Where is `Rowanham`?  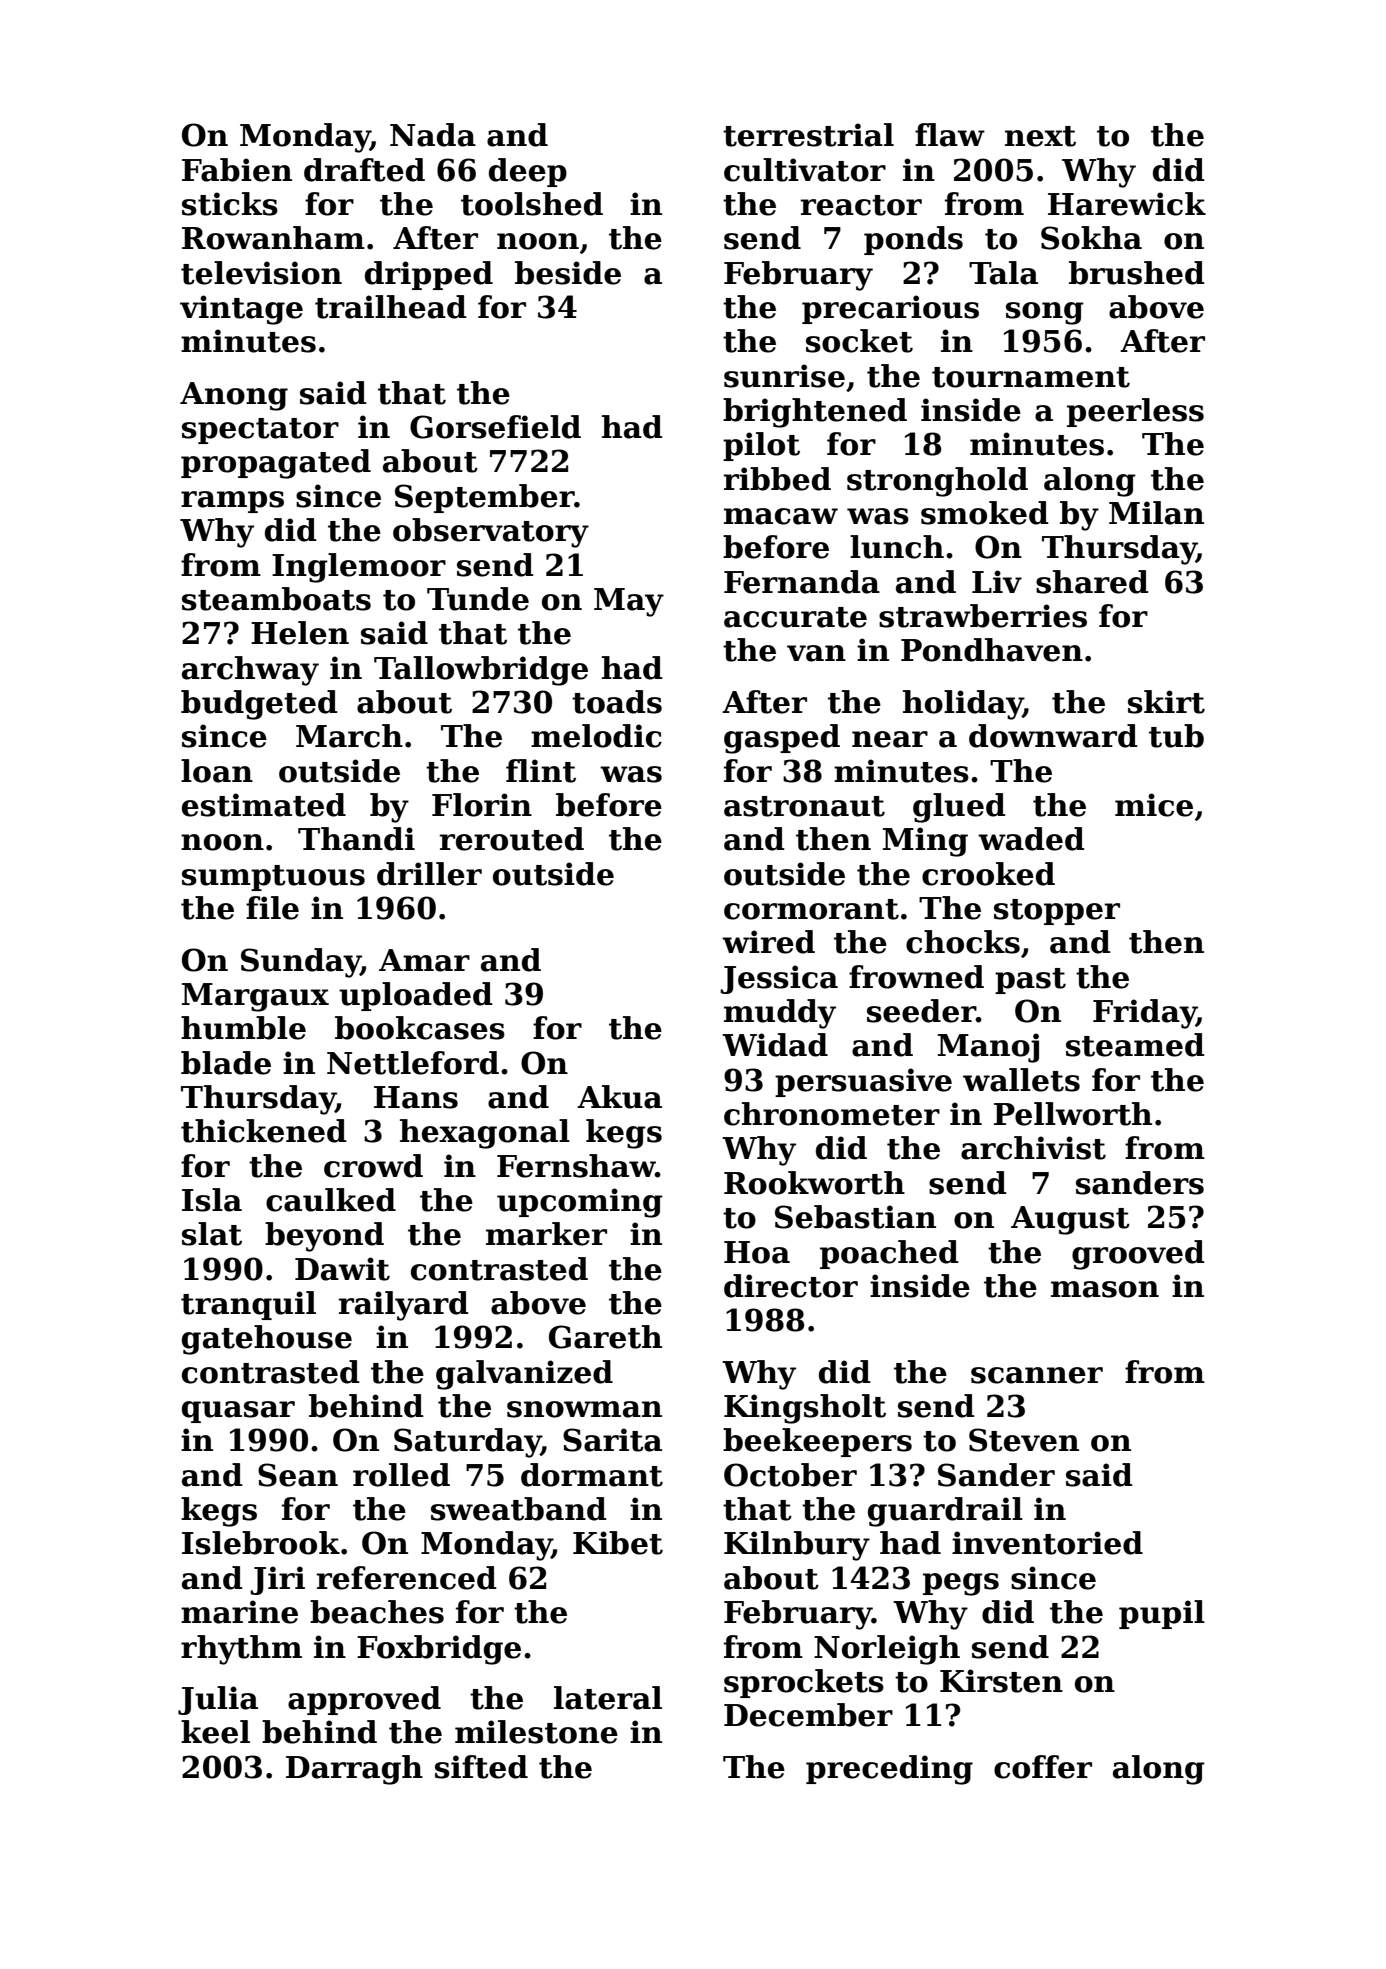 Rowanham is located at coordinates (273, 238).
